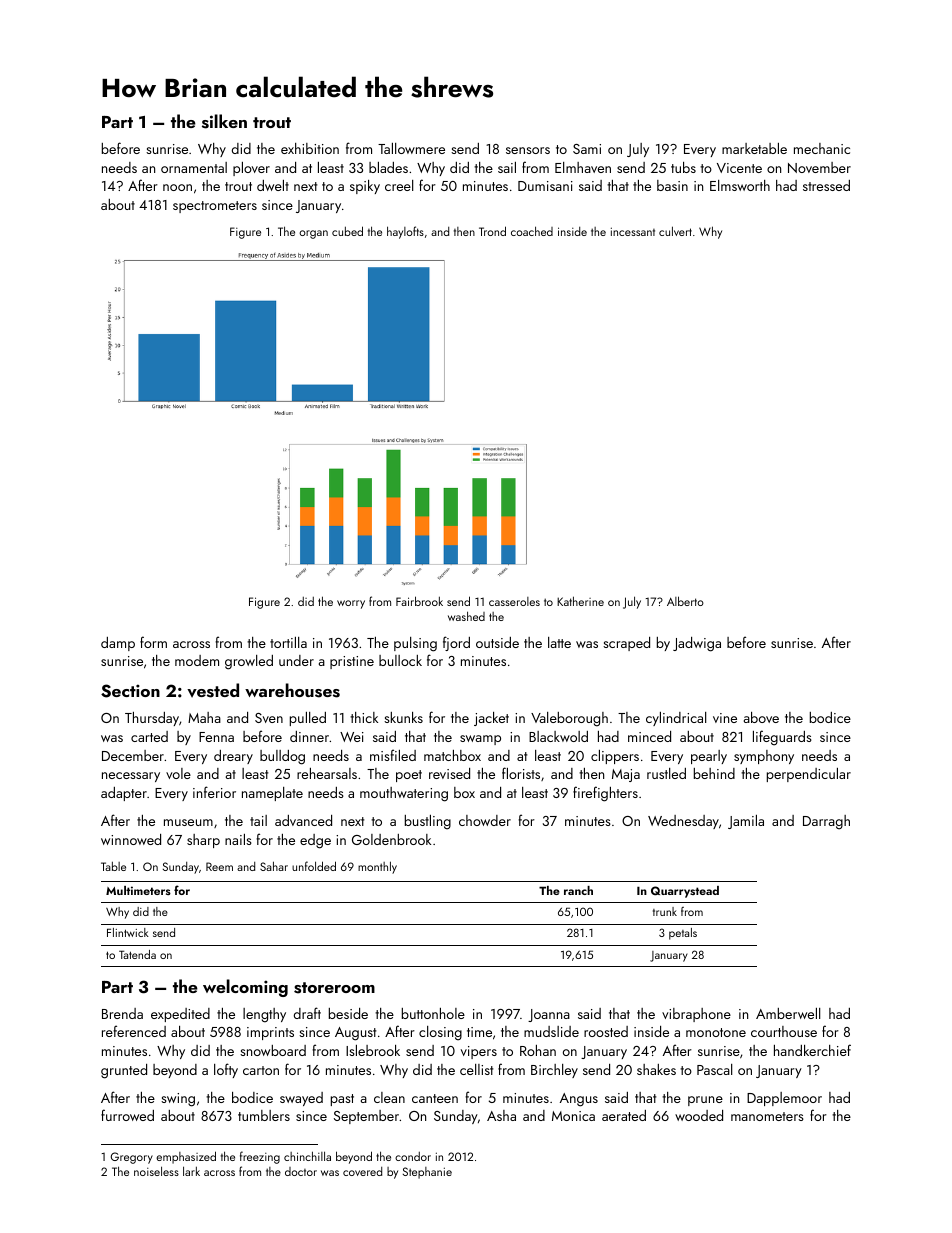 The width and height of the screenshot is (952, 1233). What do you see at coordinates (501, 1115) in the screenshot?
I see `Asha` at bounding box center [501, 1115].
